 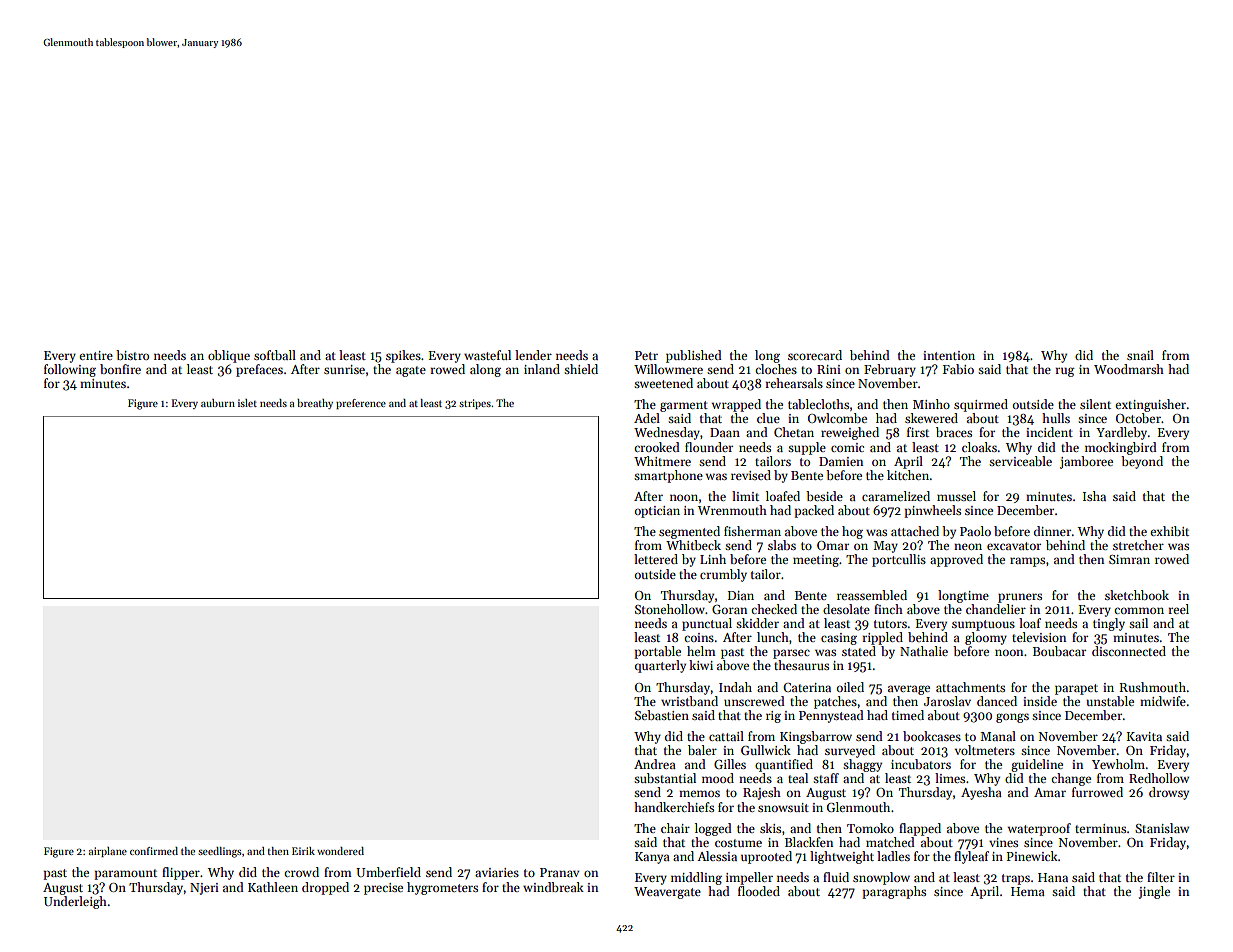 What do you see at coordinates (403, 356) in the screenshot?
I see `spikes` at bounding box center [403, 356].
